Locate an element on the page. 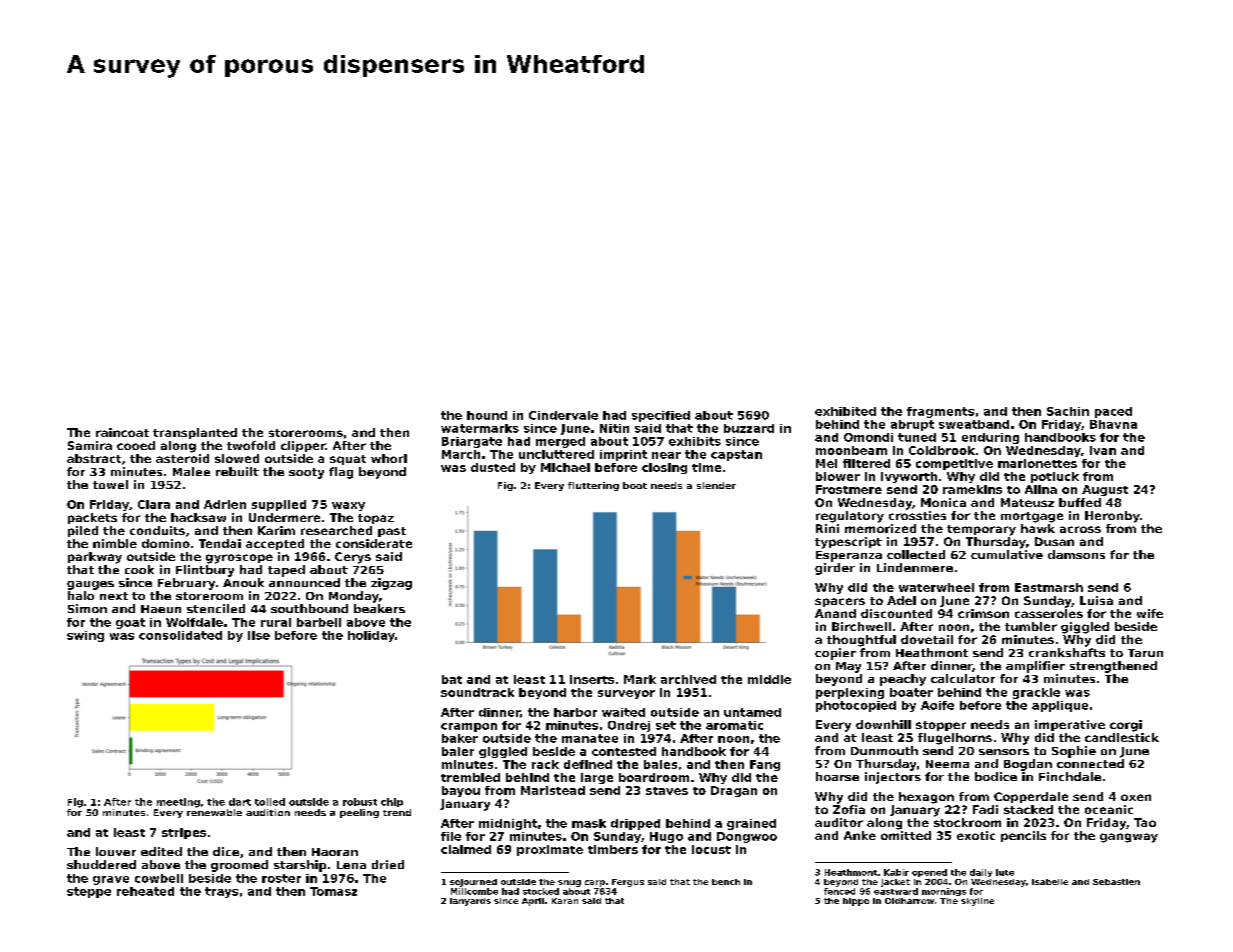 The image size is (1233, 952). inserts is located at coordinates (592, 679).
